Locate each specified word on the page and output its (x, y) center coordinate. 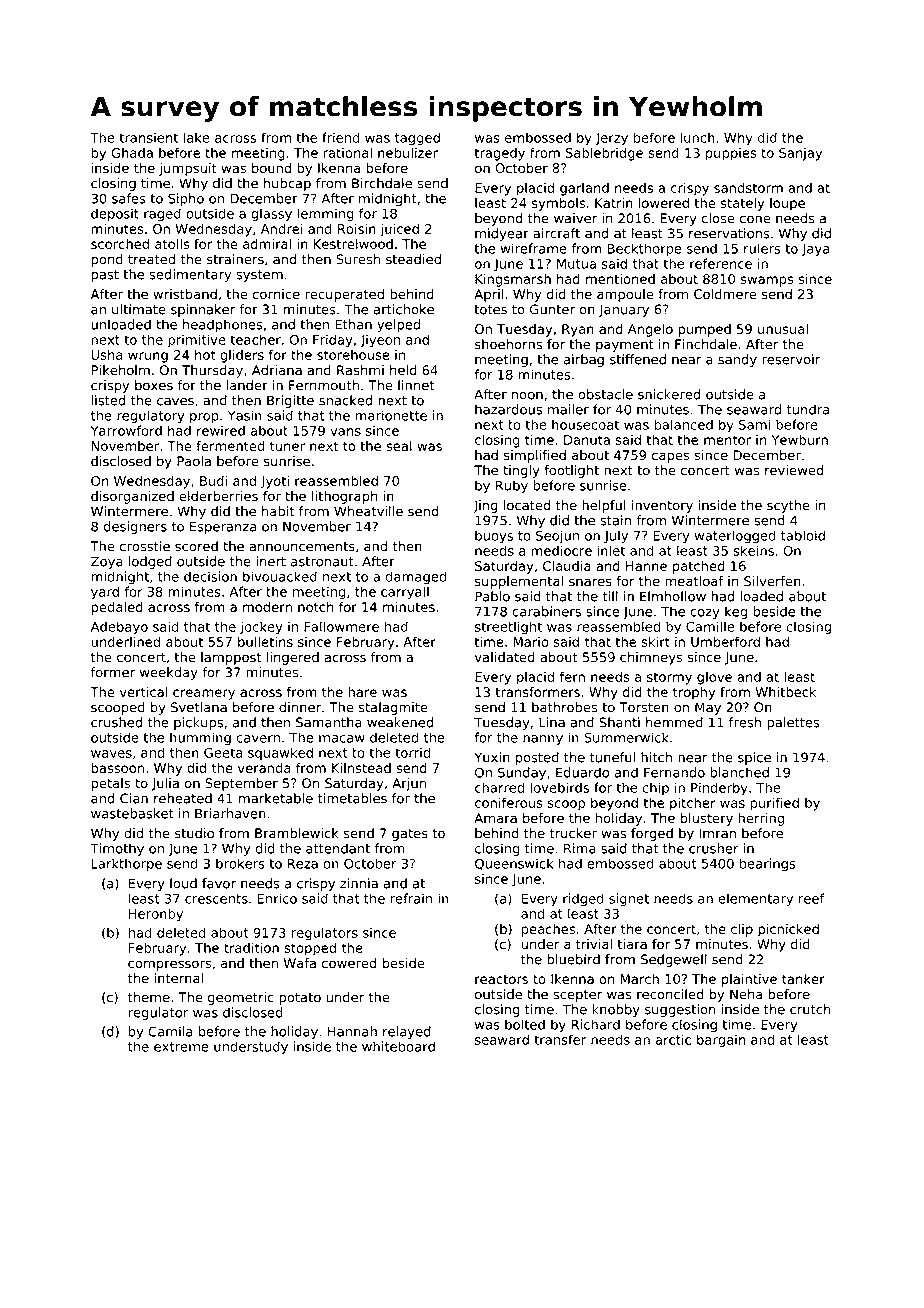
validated (505, 657)
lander (247, 385)
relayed (407, 1032)
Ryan (578, 330)
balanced (683, 424)
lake (197, 137)
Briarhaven (230, 813)
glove (714, 678)
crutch (810, 1009)
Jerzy (611, 139)
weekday (169, 673)
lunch (697, 137)
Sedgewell (674, 960)
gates (410, 835)
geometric (241, 998)
